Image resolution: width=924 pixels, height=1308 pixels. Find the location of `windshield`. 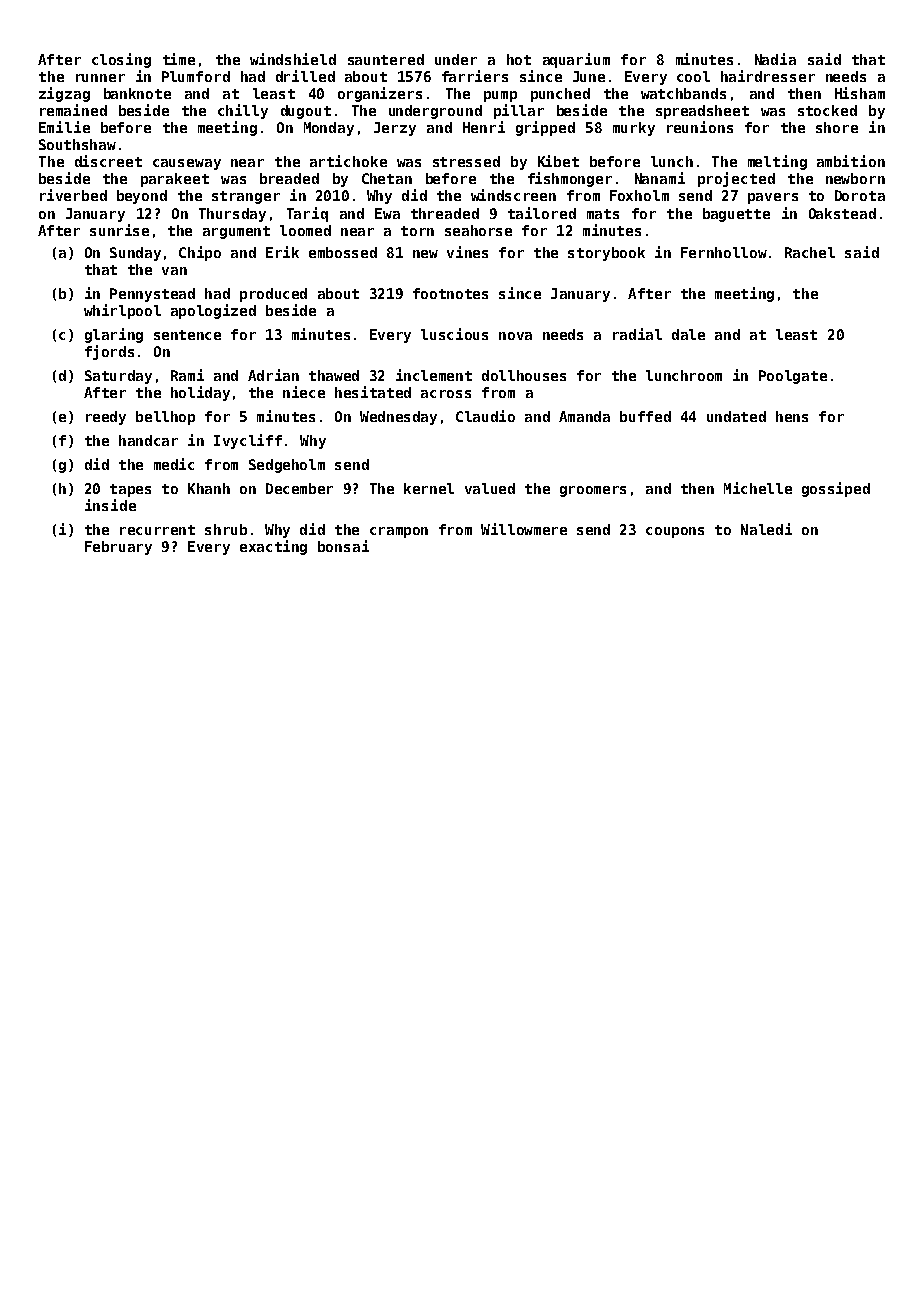

windshield is located at coordinates (293, 59).
